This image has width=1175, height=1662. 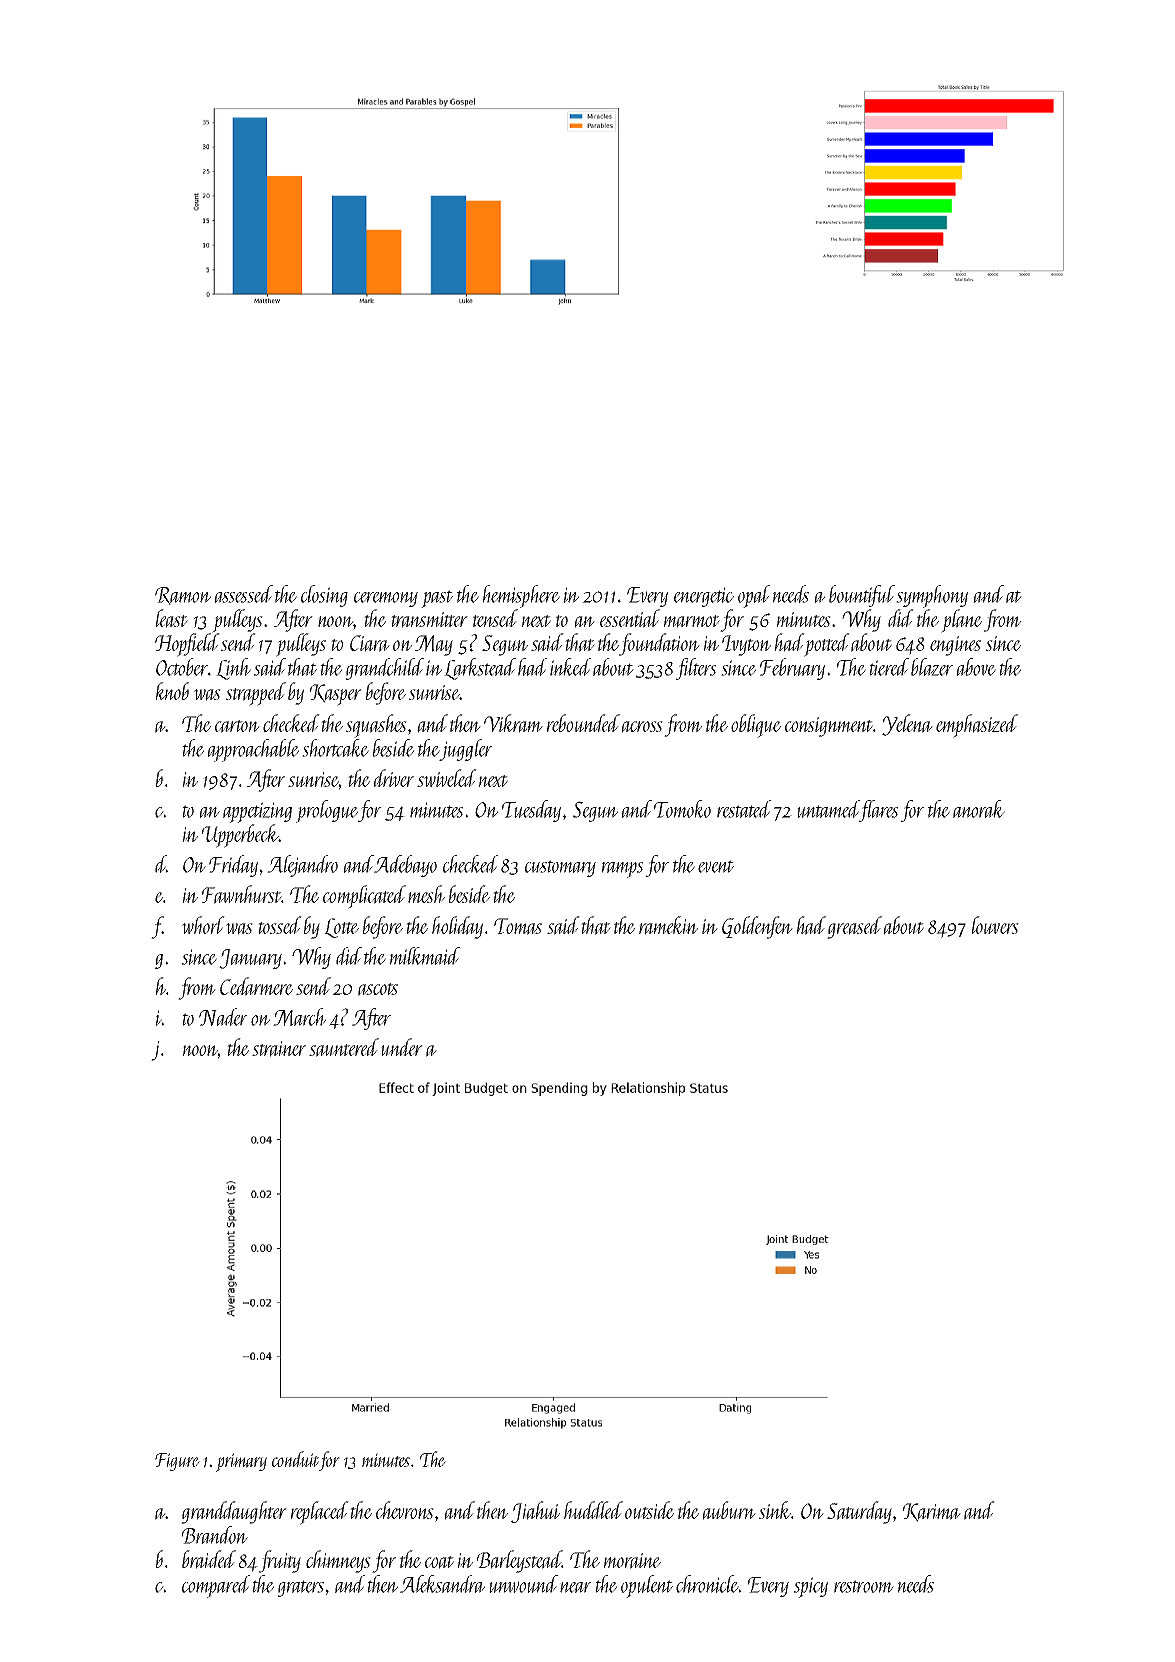 I want to click on prologue, so click(x=327, y=811).
